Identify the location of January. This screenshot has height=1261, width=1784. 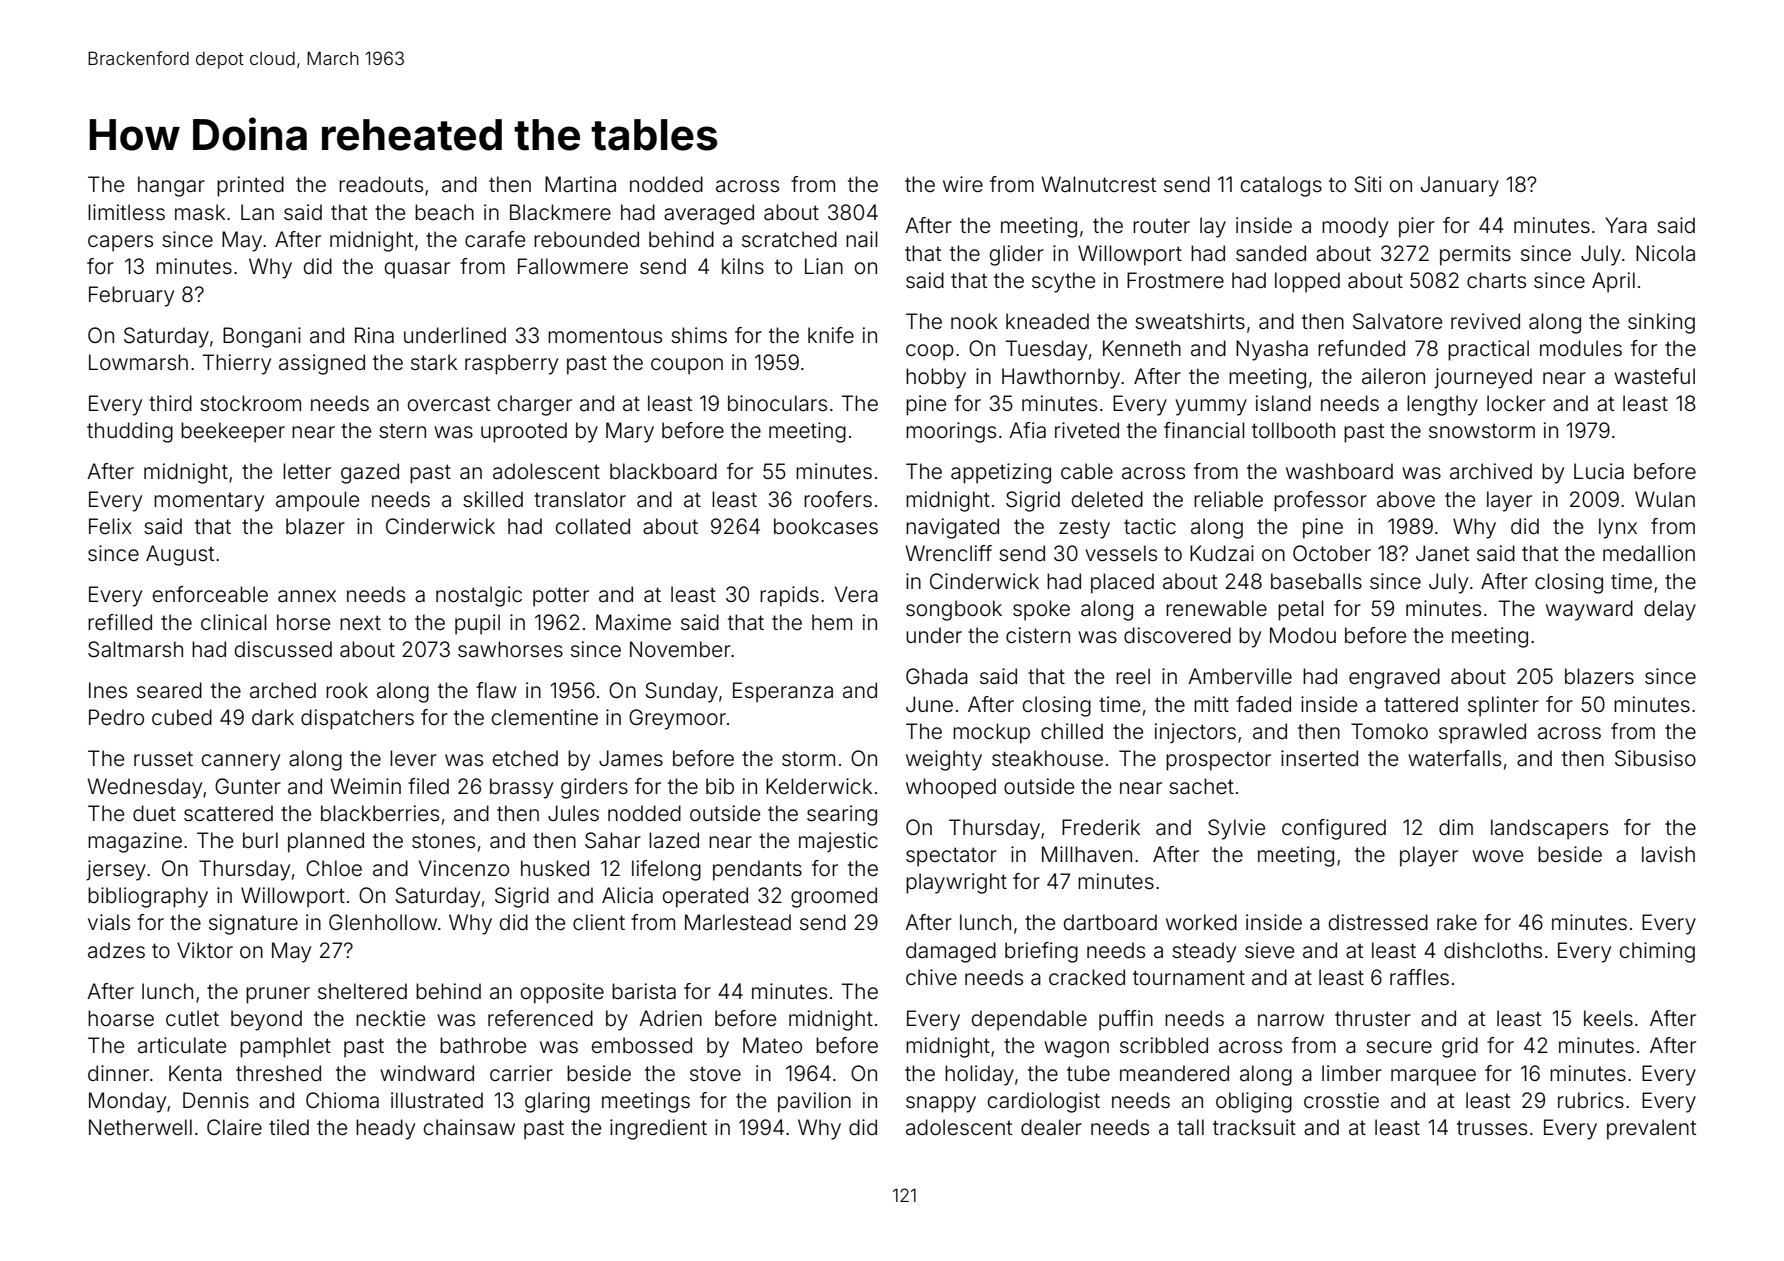
(1460, 186).
